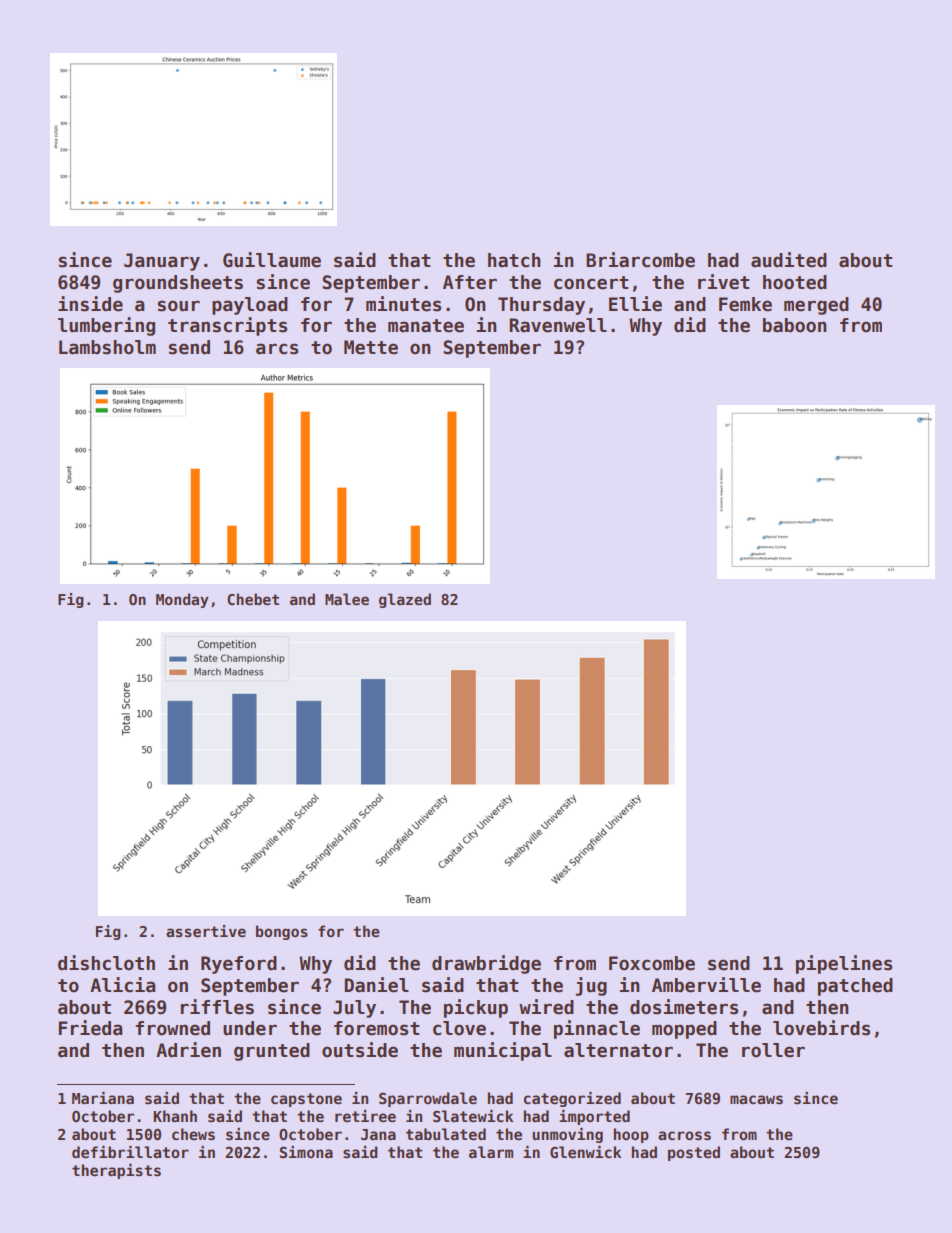 The height and width of the screenshot is (1233, 952). I want to click on glazed, so click(405, 600).
